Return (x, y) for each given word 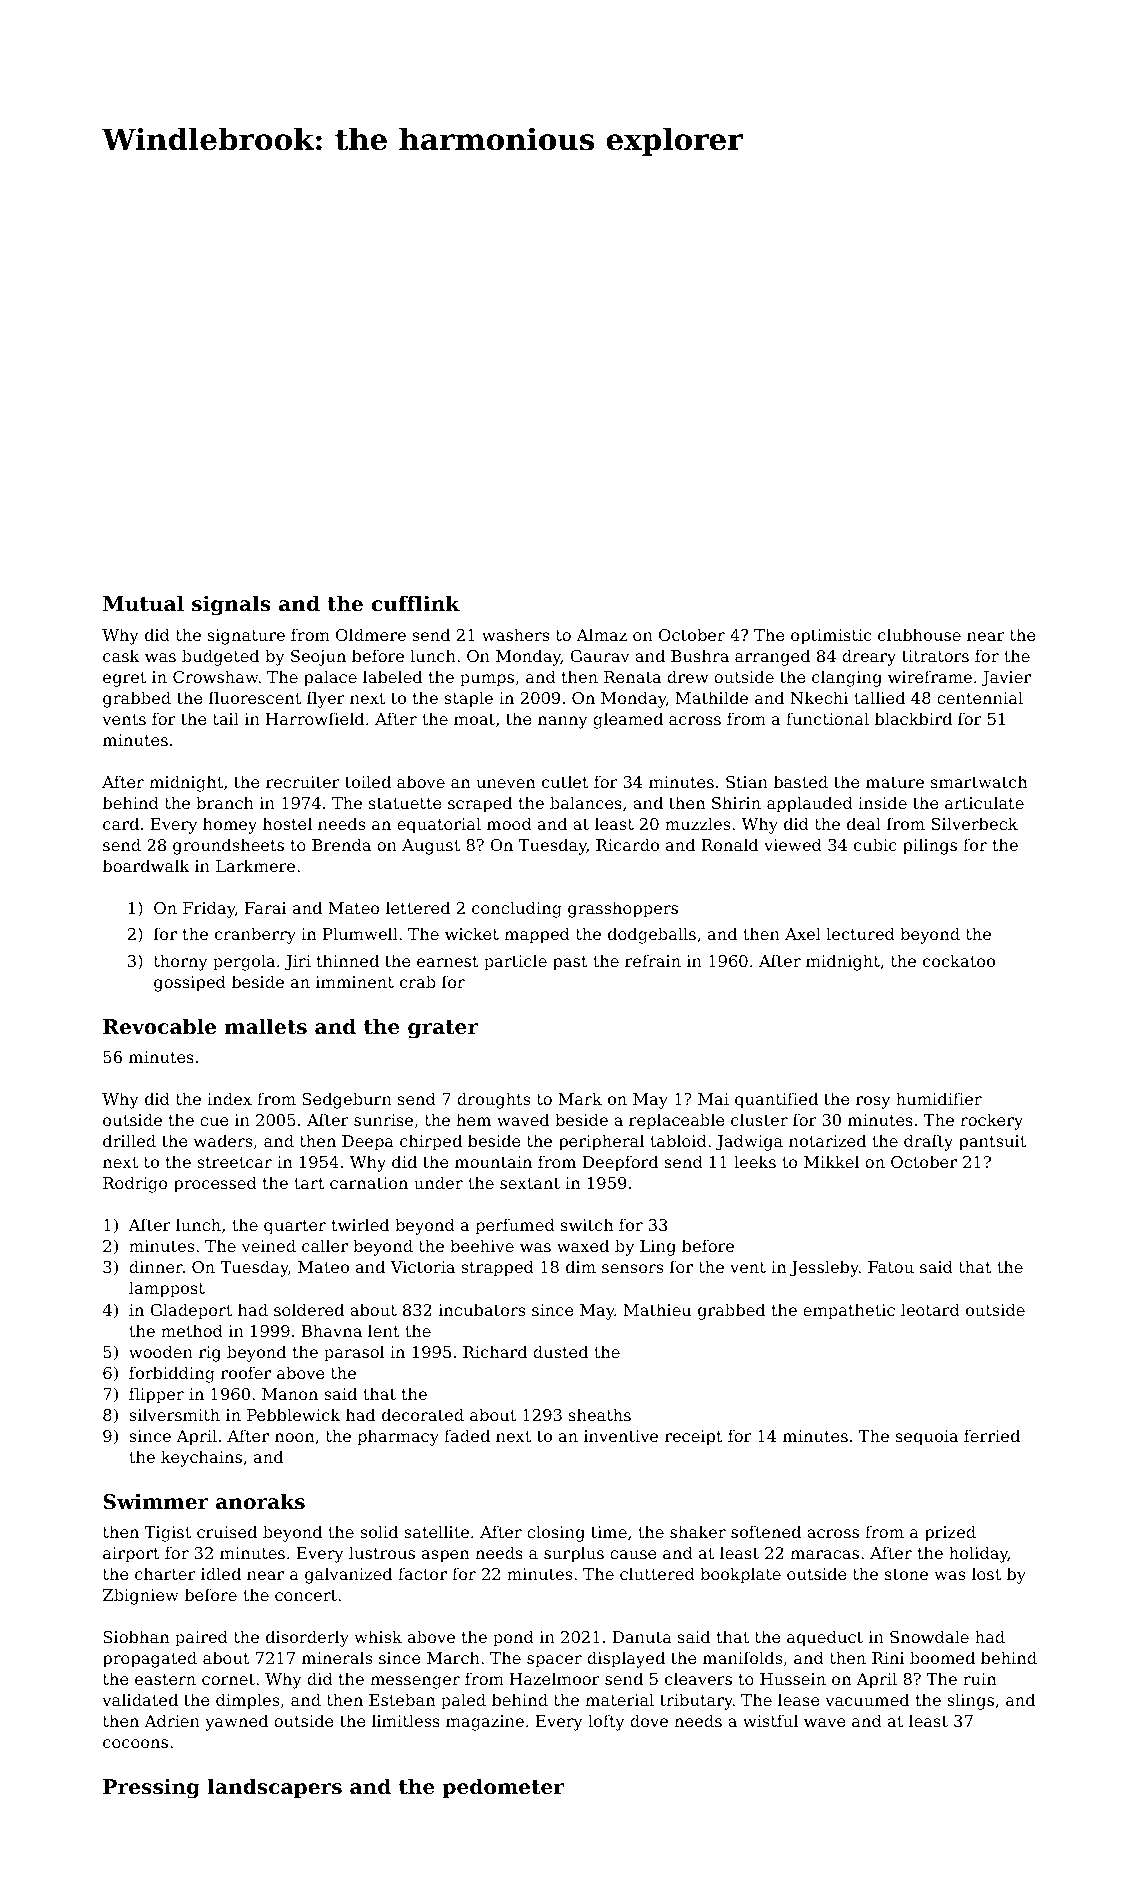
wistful (770, 1720)
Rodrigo (135, 1184)
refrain (653, 960)
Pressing (151, 1788)
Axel (803, 933)
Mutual (143, 603)
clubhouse (919, 634)
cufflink (416, 603)
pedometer (503, 1788)
